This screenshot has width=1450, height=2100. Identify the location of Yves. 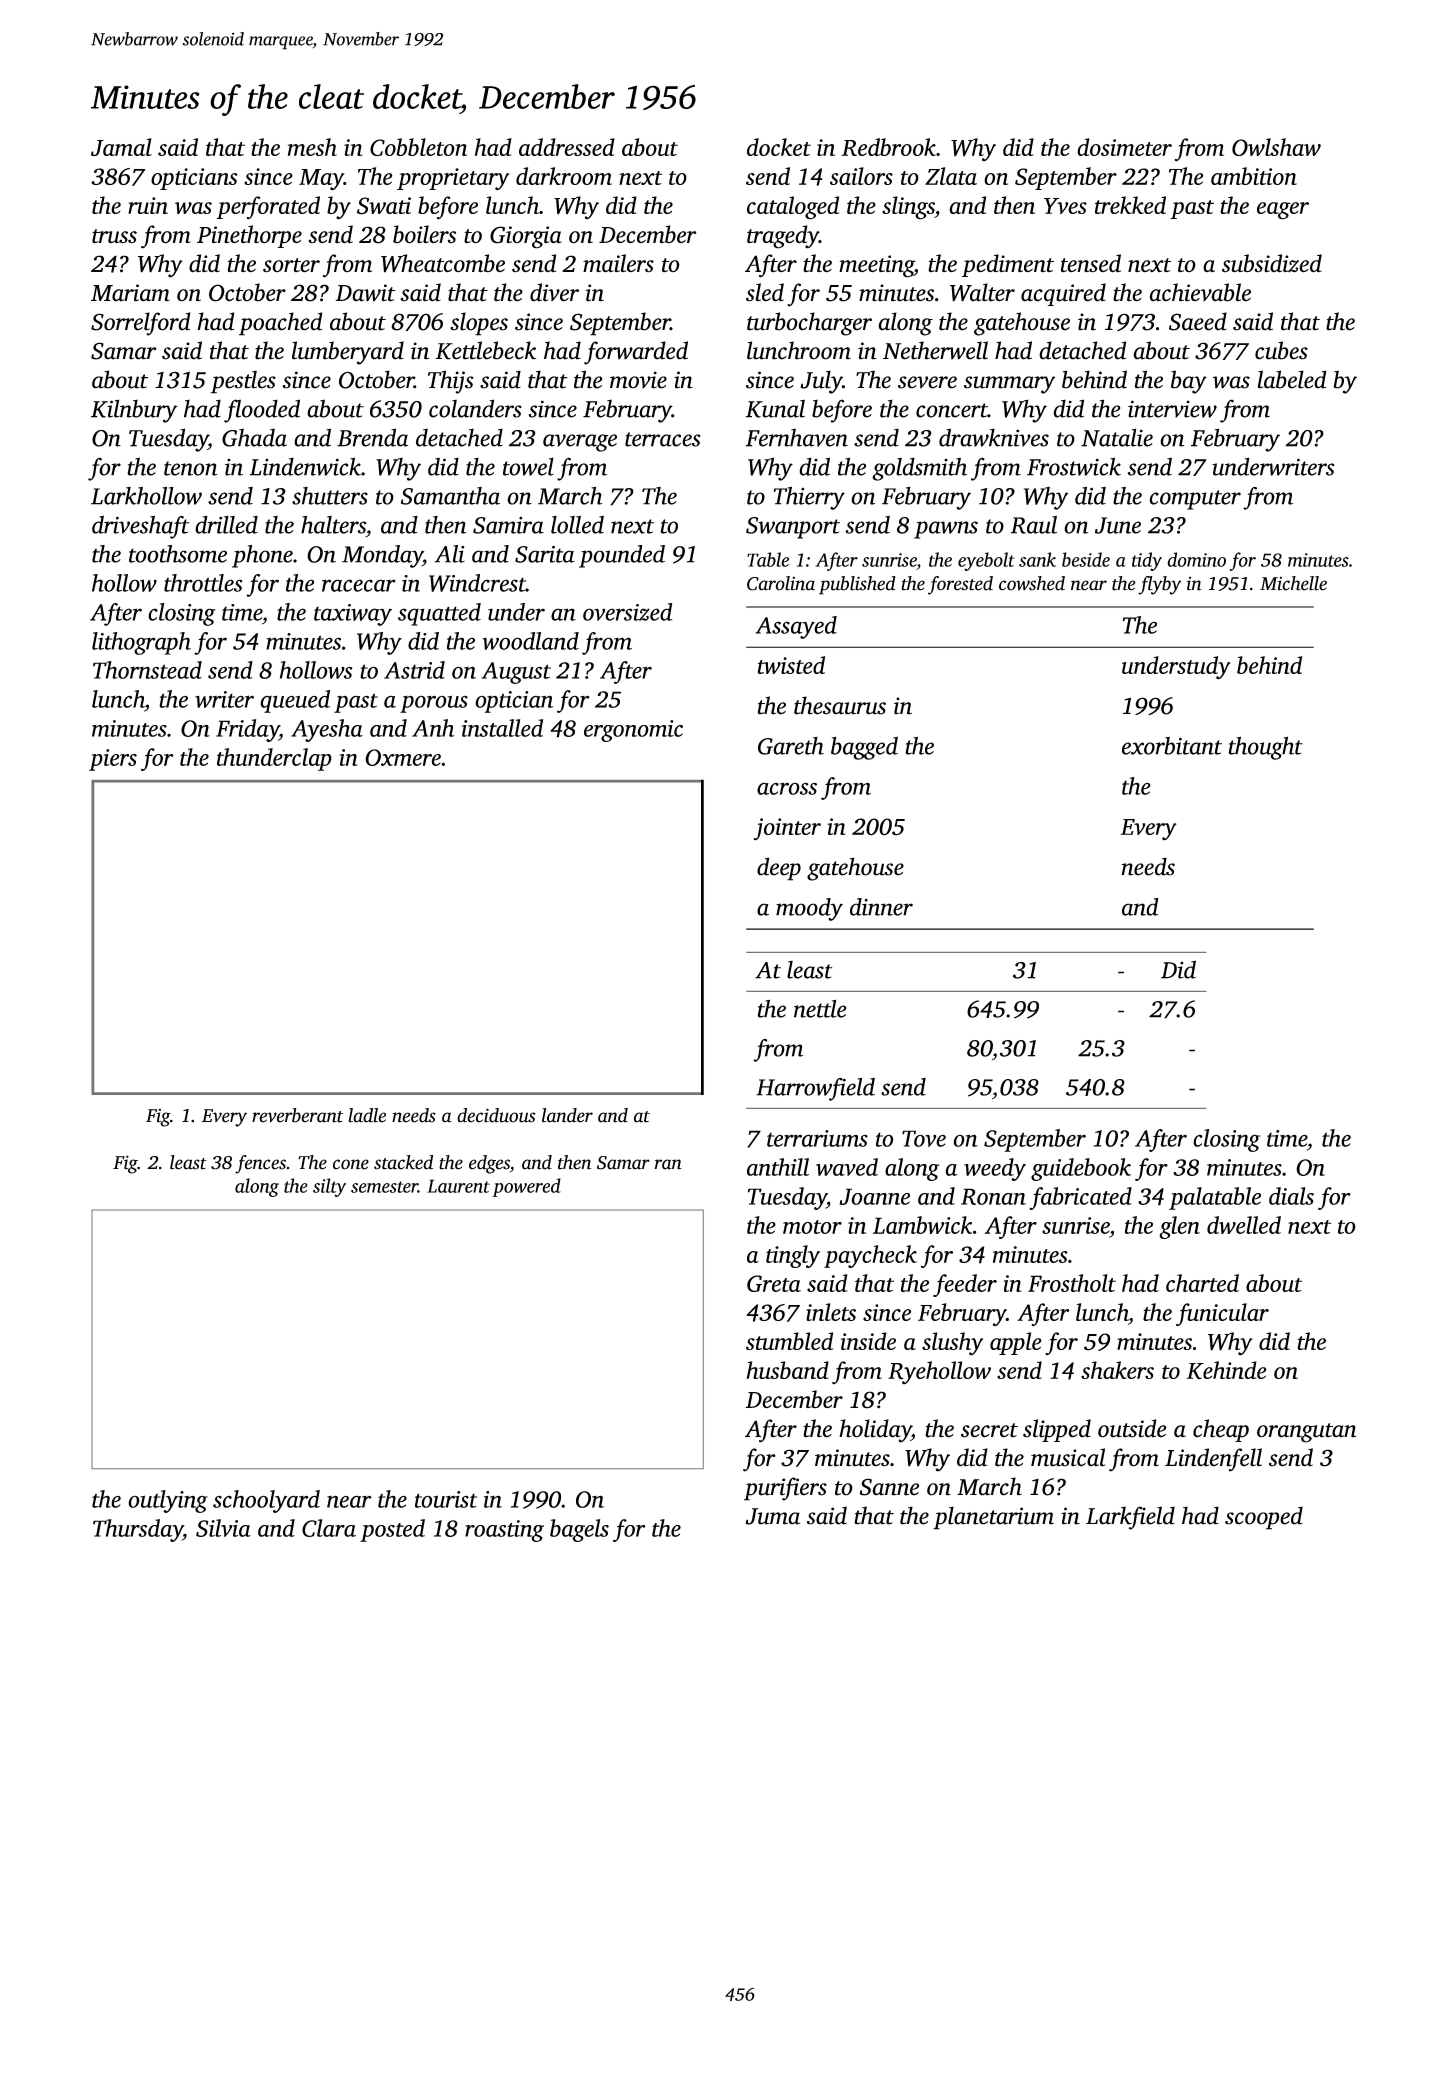
(1065, 206).
